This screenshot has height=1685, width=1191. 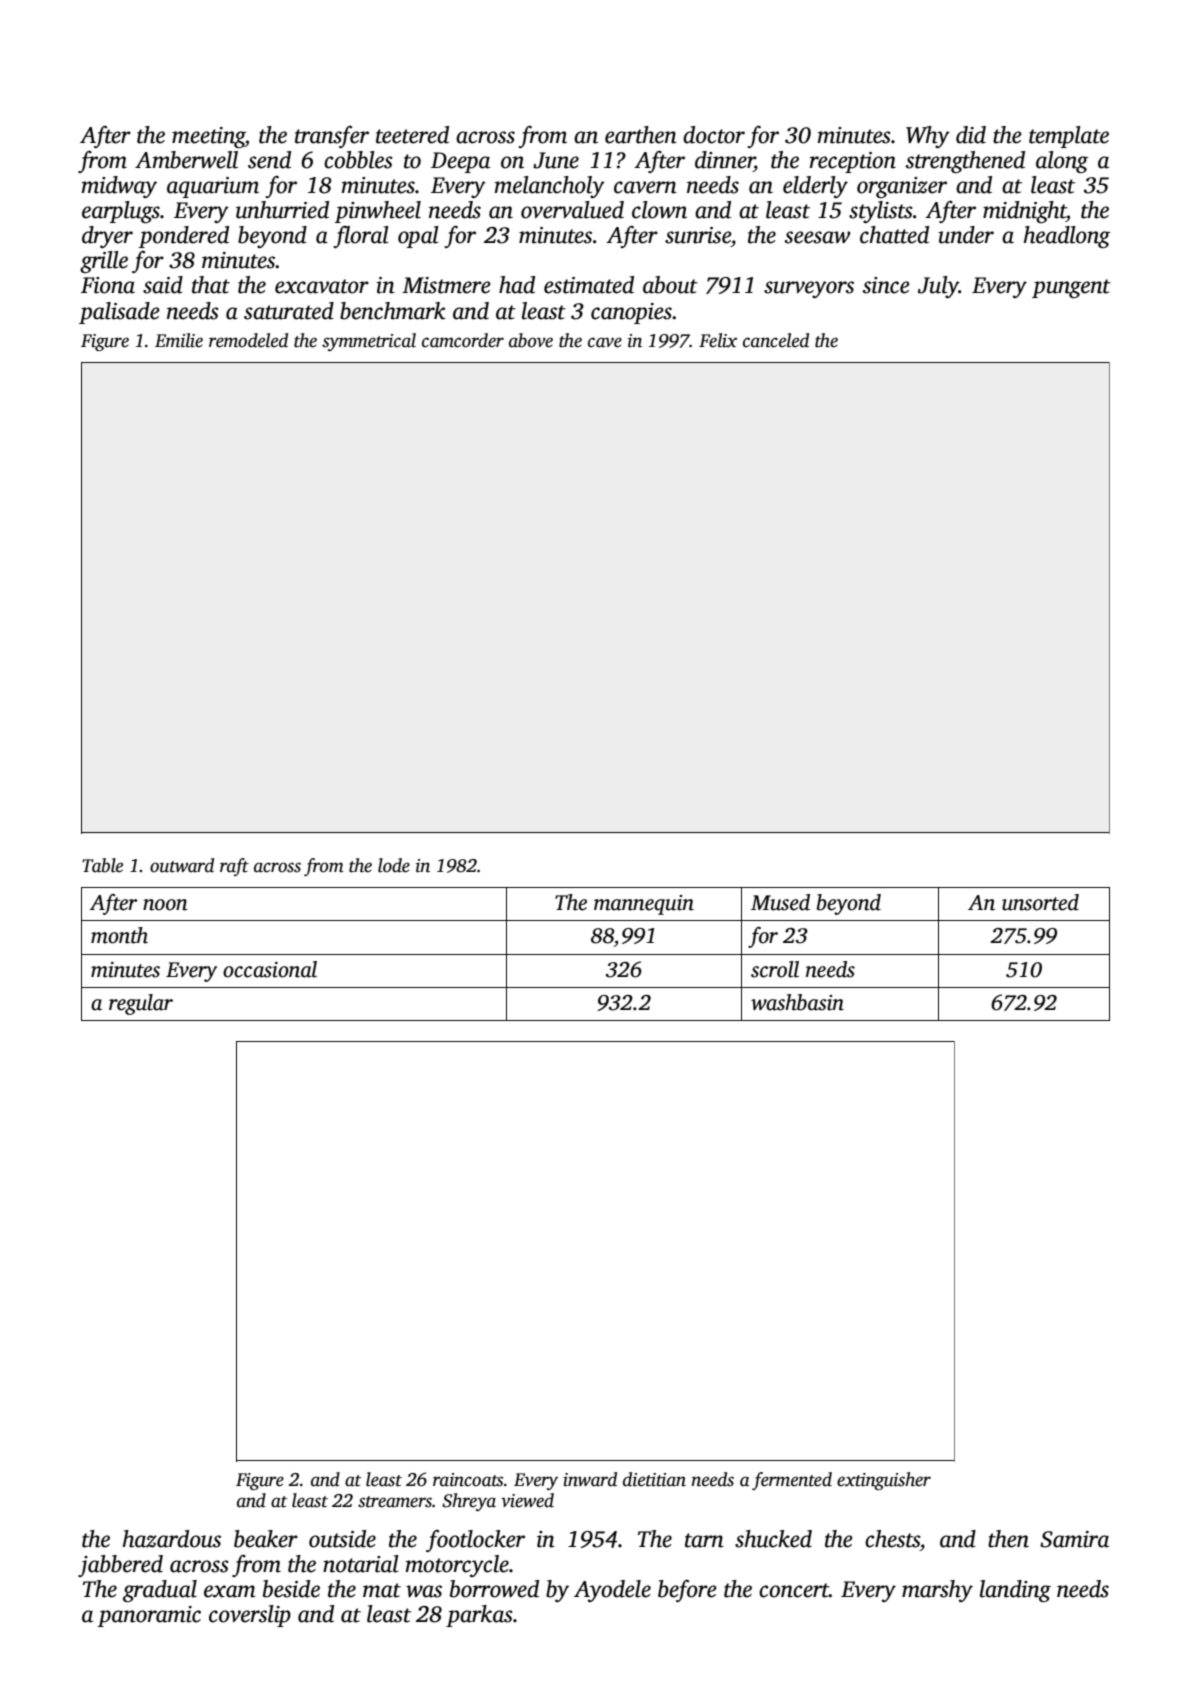 I want to click on regular, so click(x=141, y=1004).
